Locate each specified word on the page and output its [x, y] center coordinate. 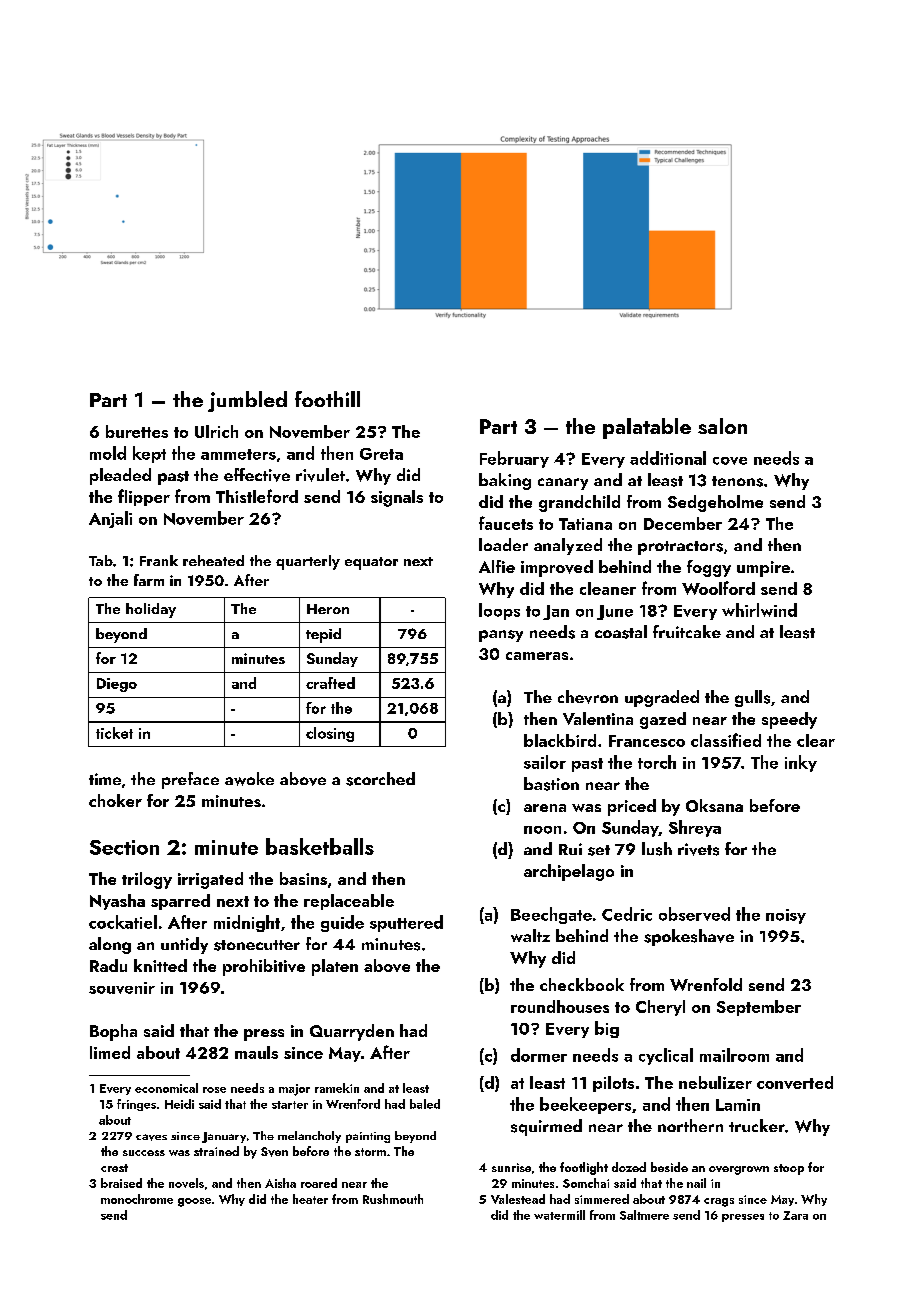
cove [730, 461]
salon [722, 426]
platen [335, 967]
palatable [647, 428]
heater [310, 1199]
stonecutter [257, 945]
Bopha [113, 1032]
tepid [323, 635]
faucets [506, 523]
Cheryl [660, 1008]
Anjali [110, 519]
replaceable [349, 902]
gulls [752, 698]
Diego [117, 685]
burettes [137, 431]
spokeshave [689, 937]
